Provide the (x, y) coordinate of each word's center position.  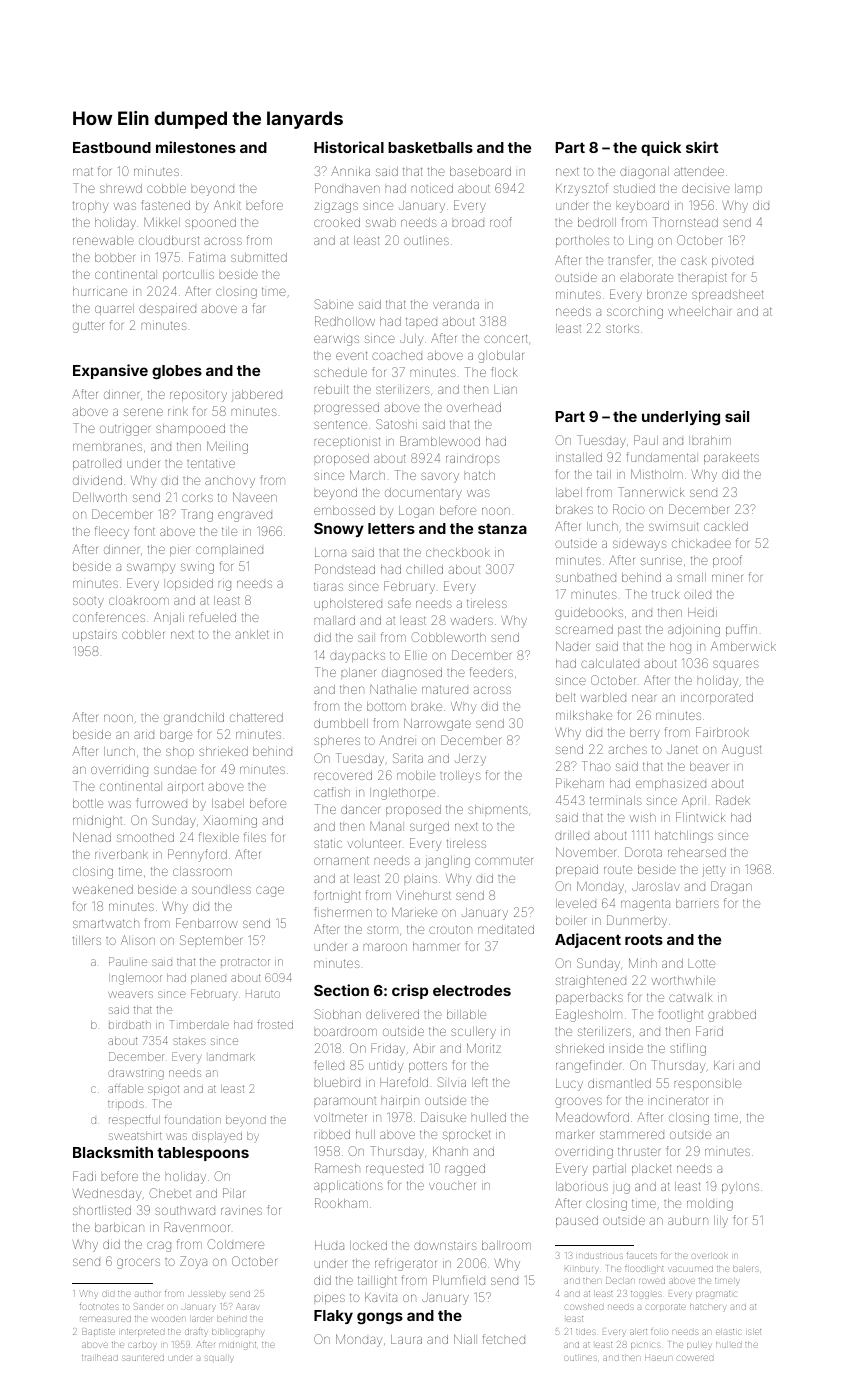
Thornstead (685, 222)
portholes (582, 241)
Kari (724, 1065)
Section (341, 990)
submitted (259, 257)
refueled (213, 617)
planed (208, 979)
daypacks (357, 657)
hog (680, 648)
